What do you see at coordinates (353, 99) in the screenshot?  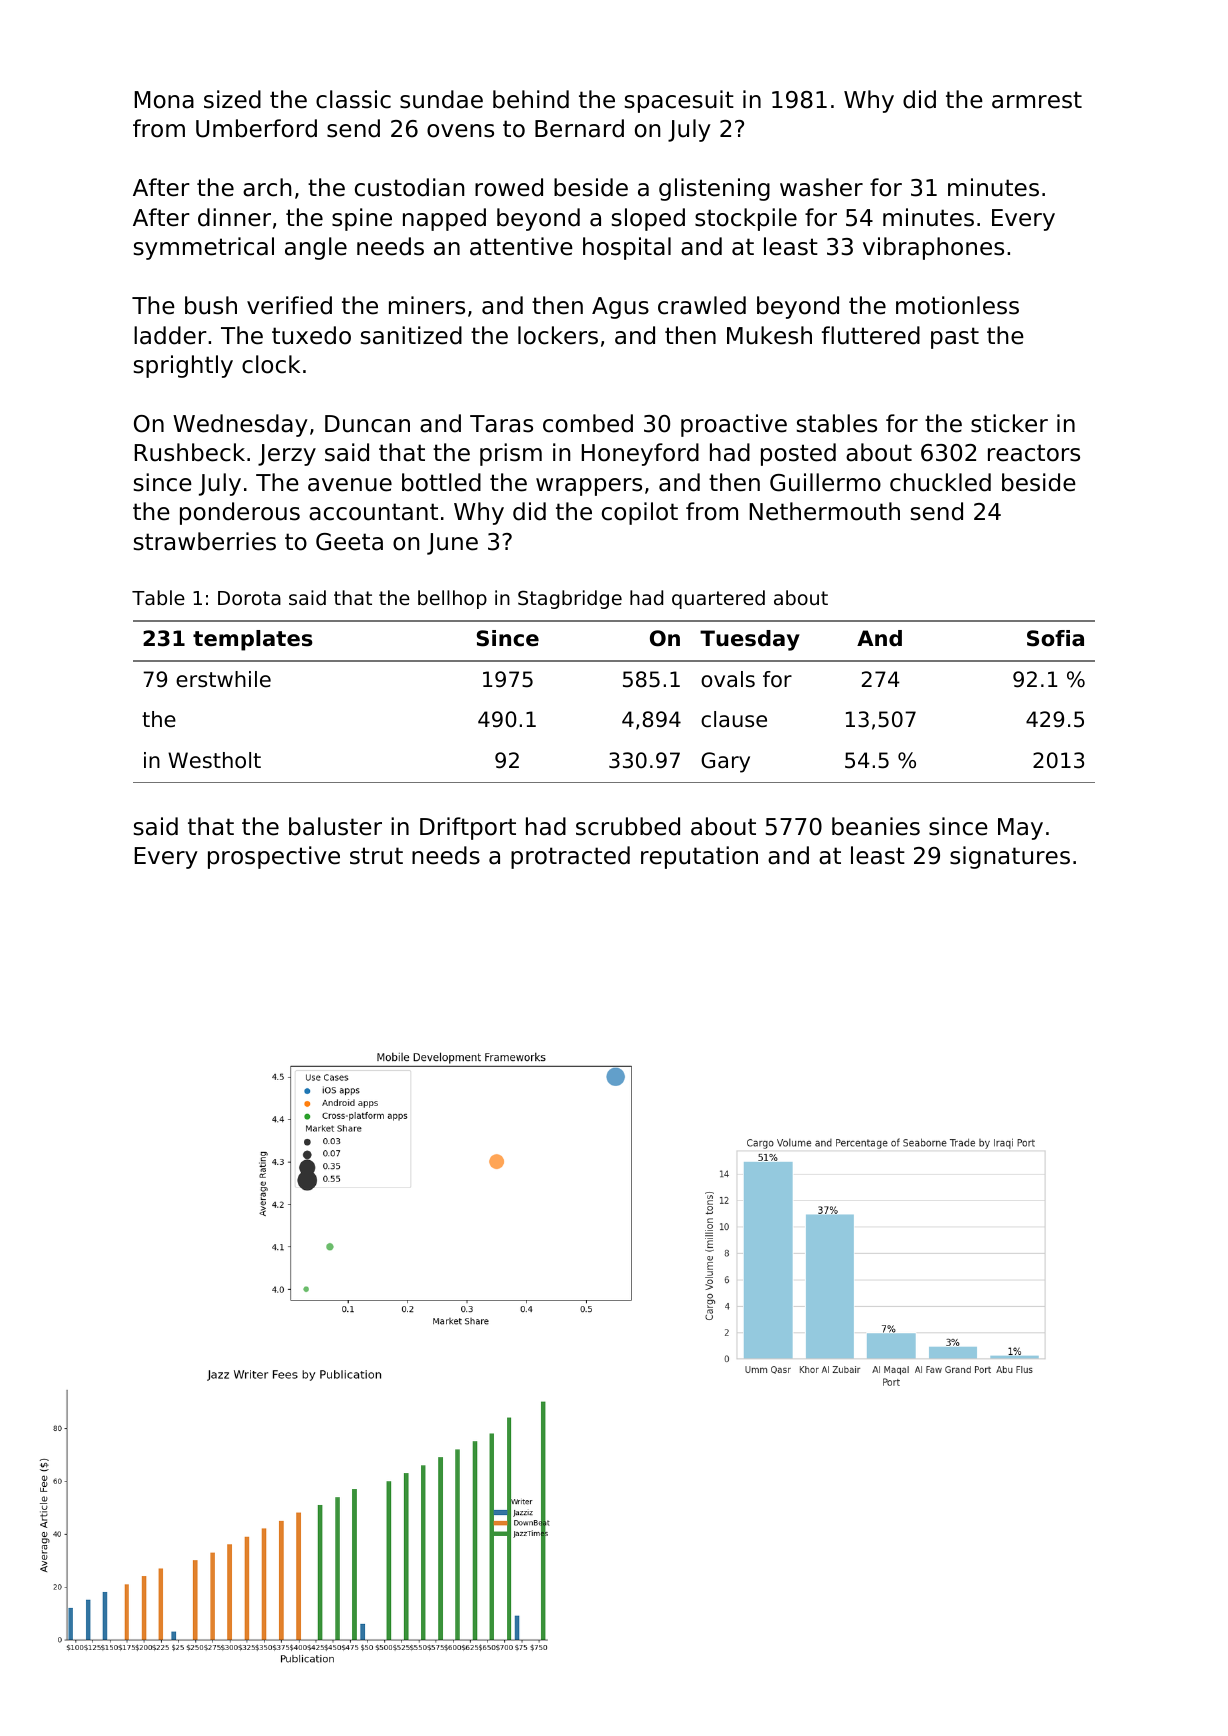 I see `classic` at bounding box center [353, 99].
